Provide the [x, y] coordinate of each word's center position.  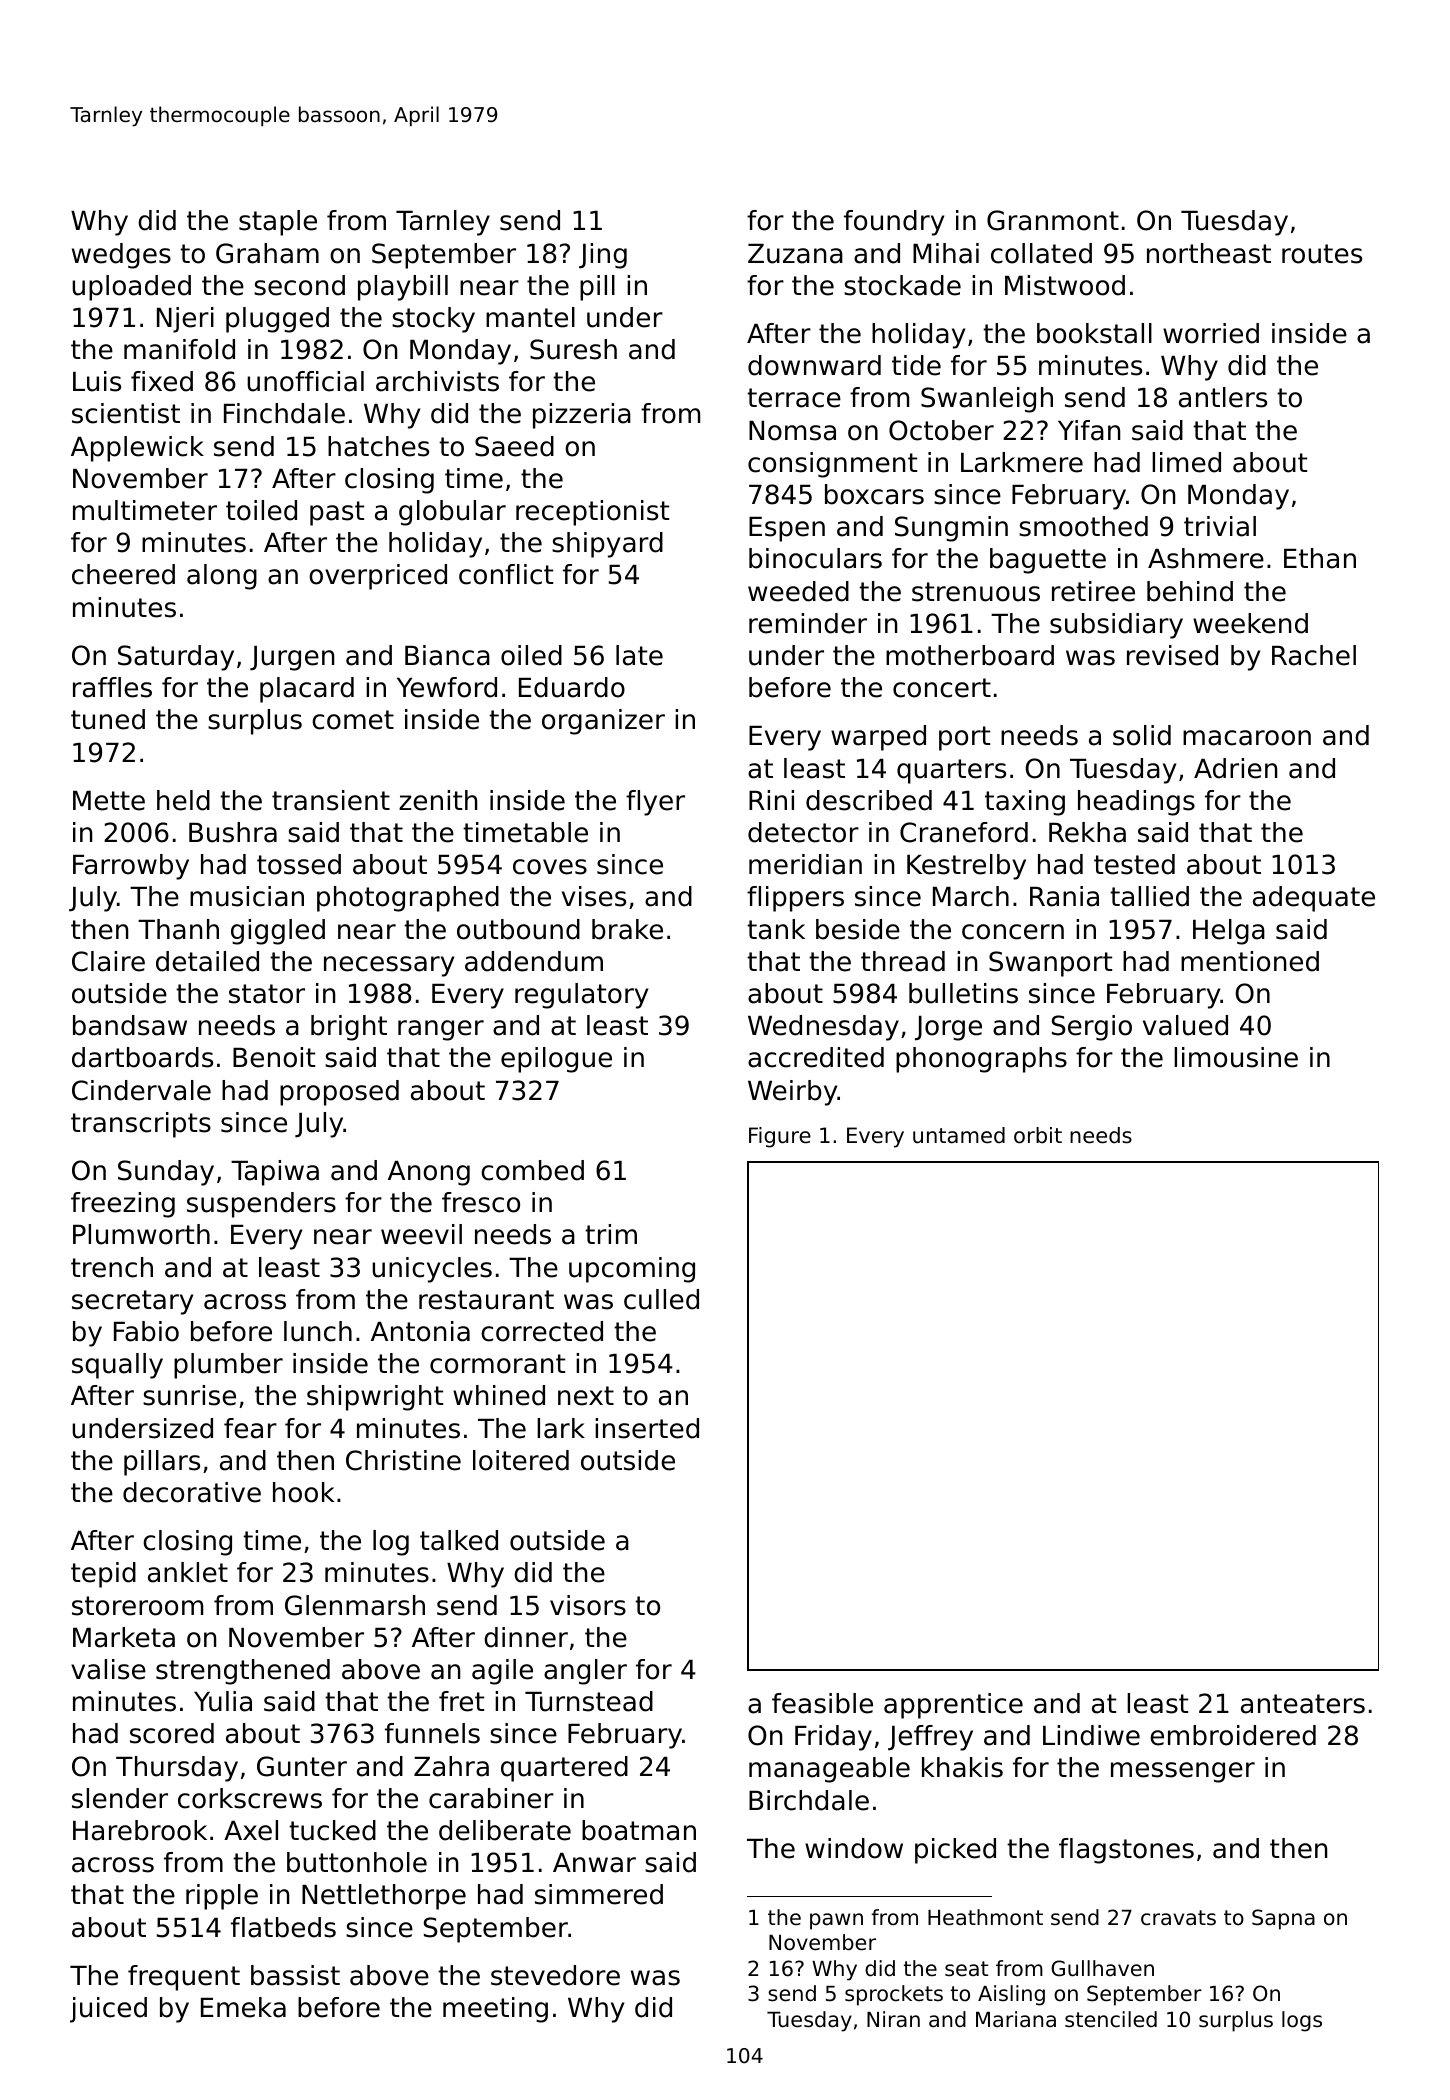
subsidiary [1116, 626]
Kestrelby [966, 867]
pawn [836, 1921]
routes [1322, 254]
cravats [1178, 1918]
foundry [894, 223]
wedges [121, 256]
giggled [278, 932]
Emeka [243, 2007]
